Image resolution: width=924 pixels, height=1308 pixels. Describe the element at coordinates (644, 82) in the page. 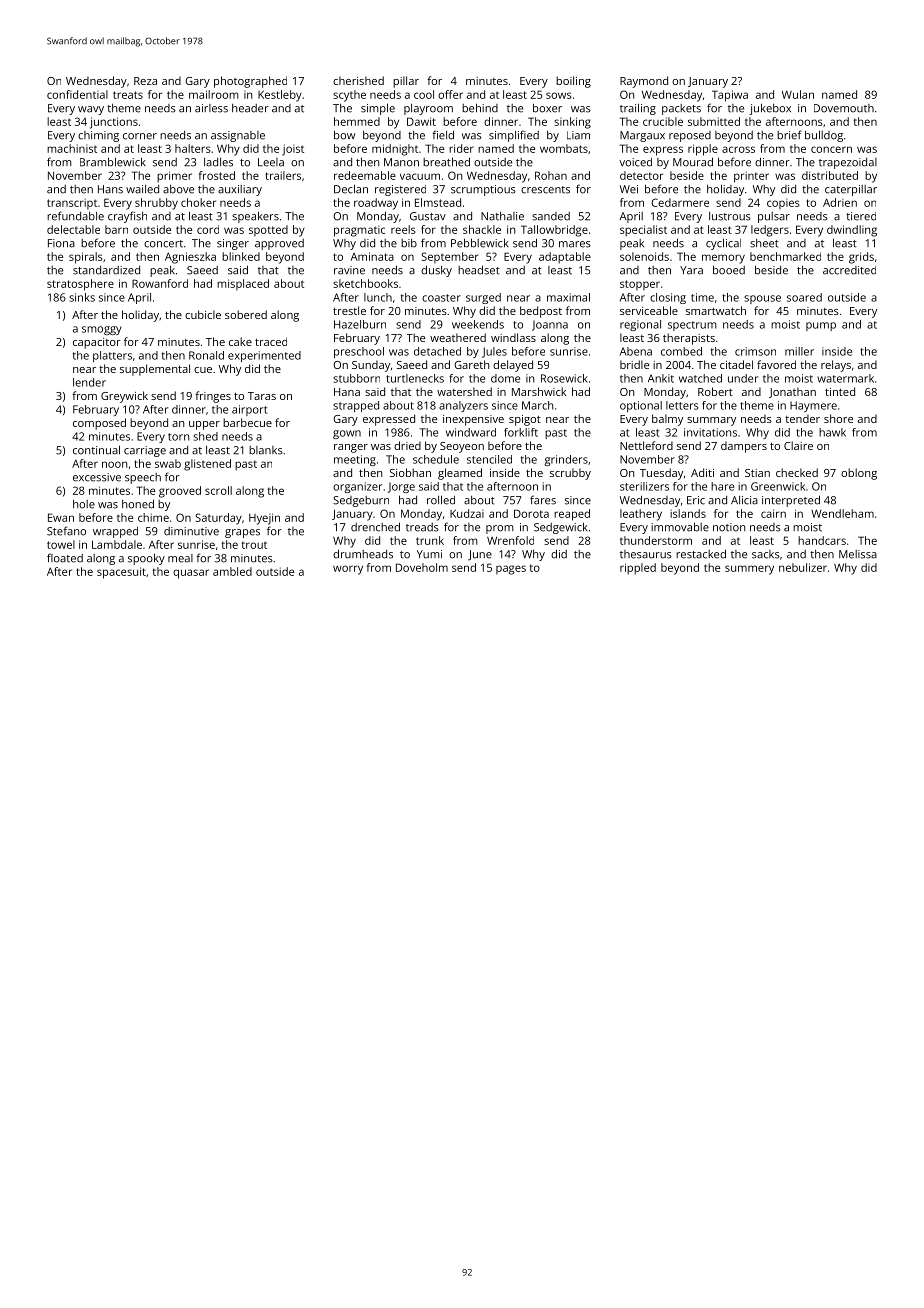

I see `Raymond` at that location.
